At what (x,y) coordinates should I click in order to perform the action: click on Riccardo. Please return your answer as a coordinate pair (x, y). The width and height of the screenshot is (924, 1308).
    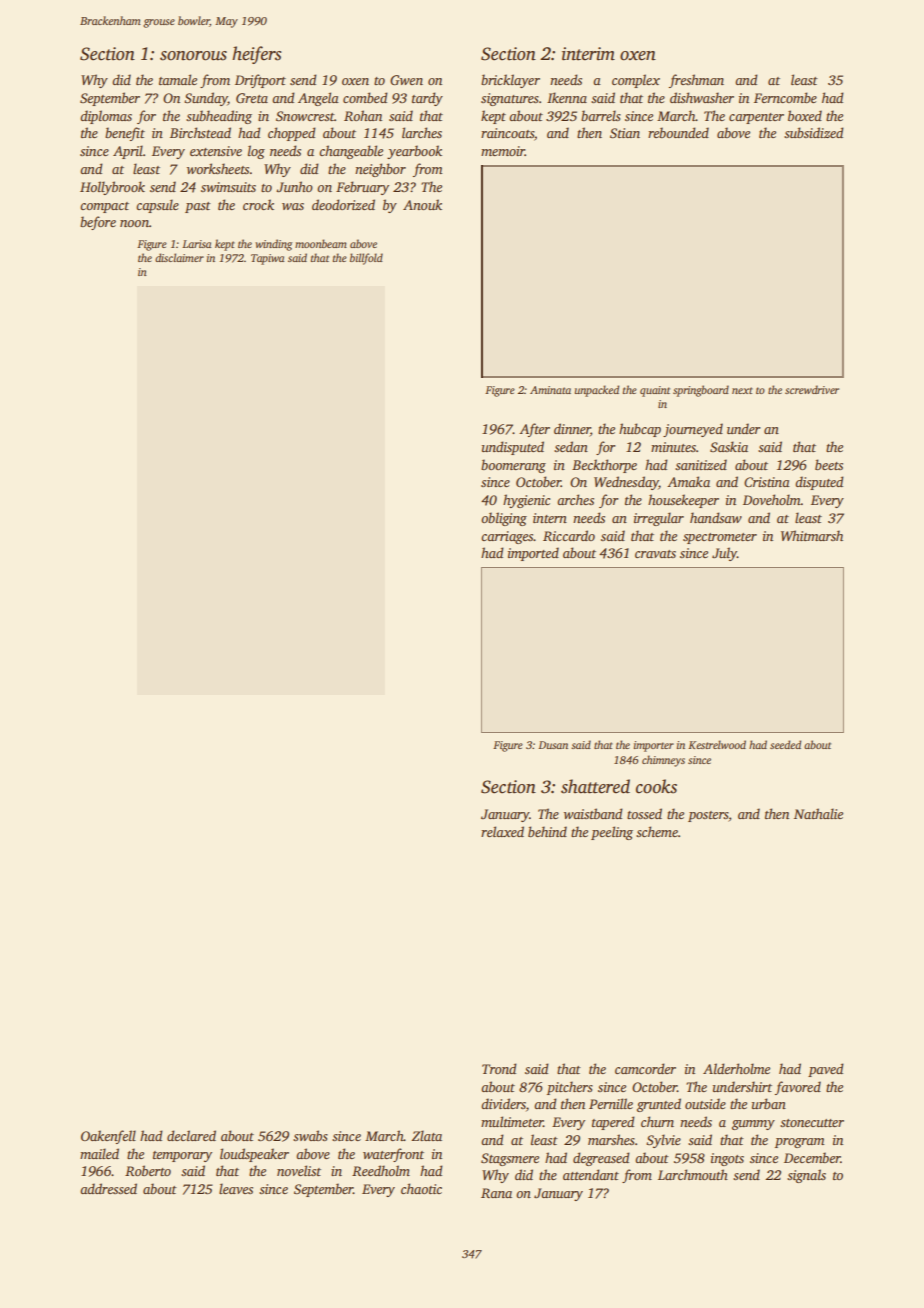
    Looking at the image, I should click on (569, 535).
